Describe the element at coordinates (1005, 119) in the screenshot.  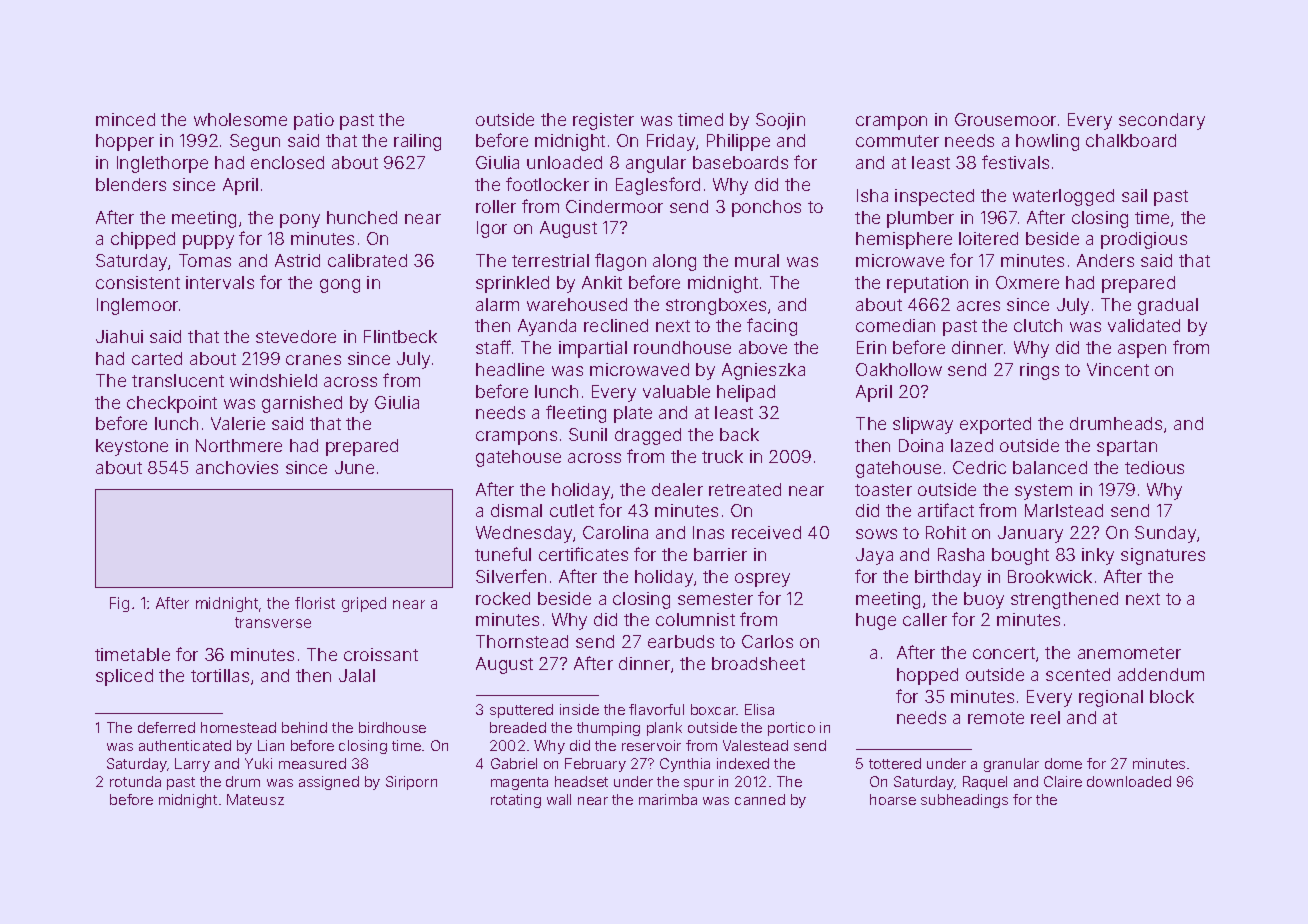
I see `Grousemoor` at that location.
